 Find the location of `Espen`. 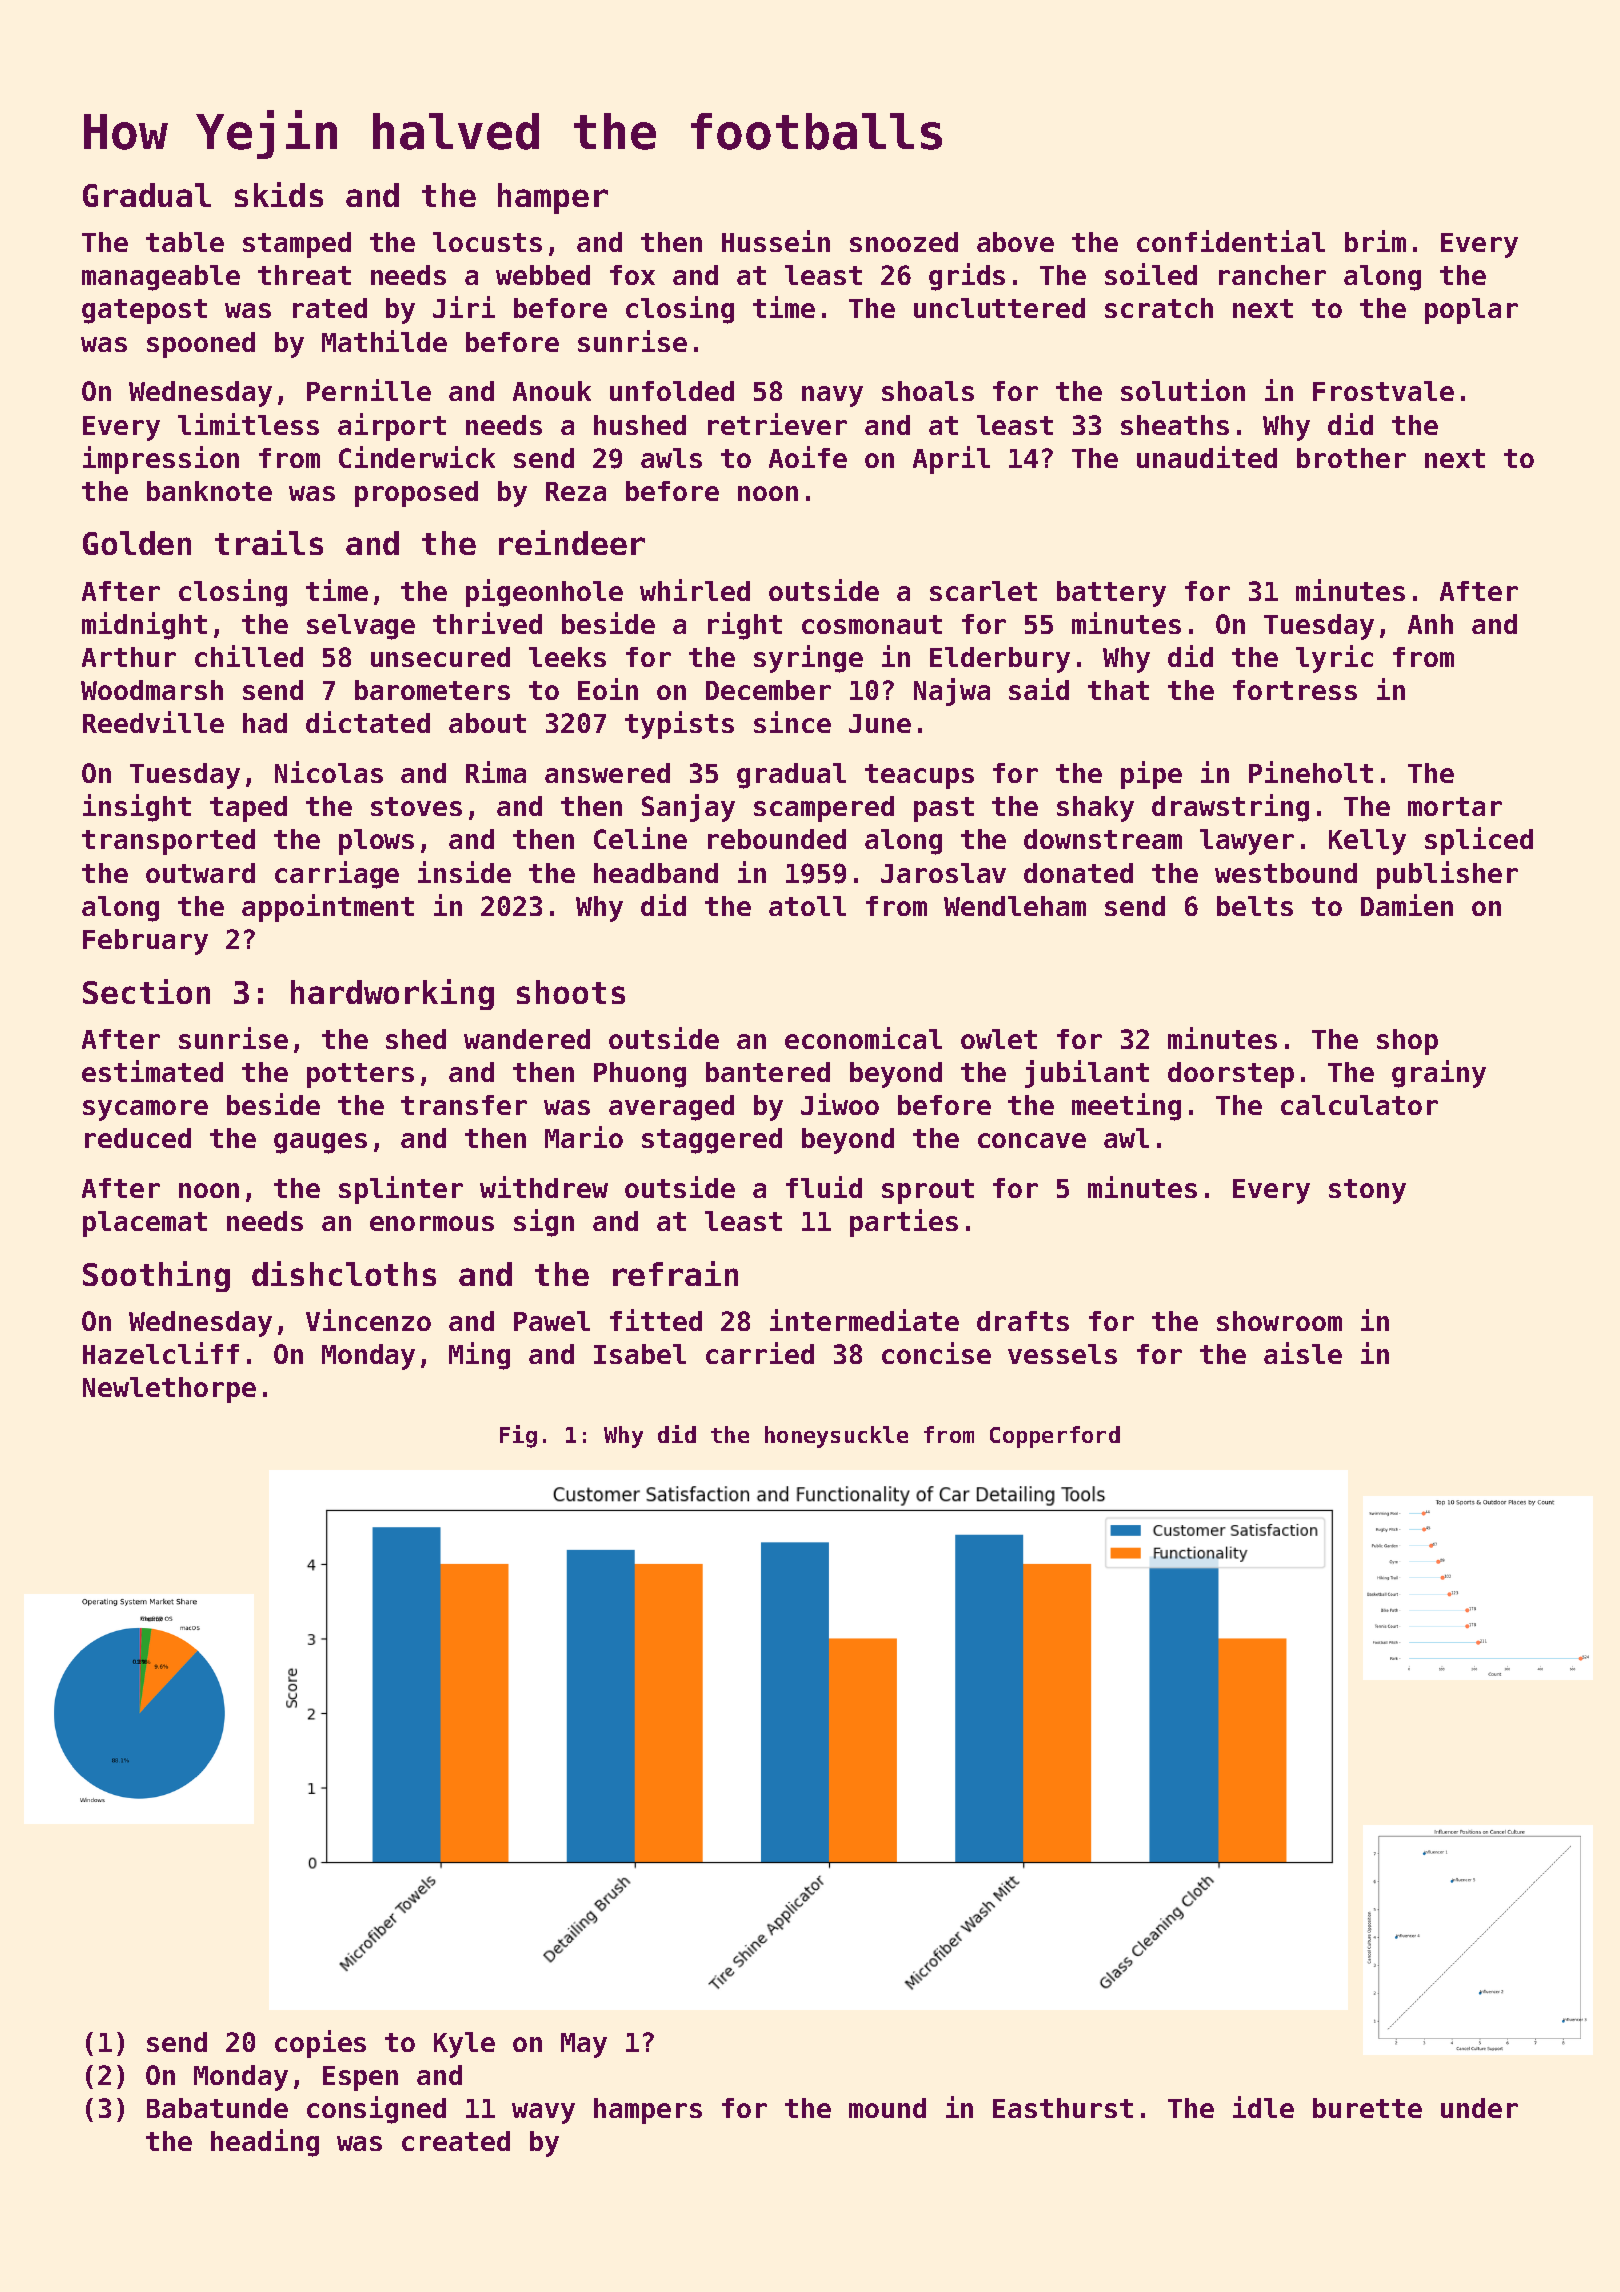

Espen is located at coordinates (360, 2078).
